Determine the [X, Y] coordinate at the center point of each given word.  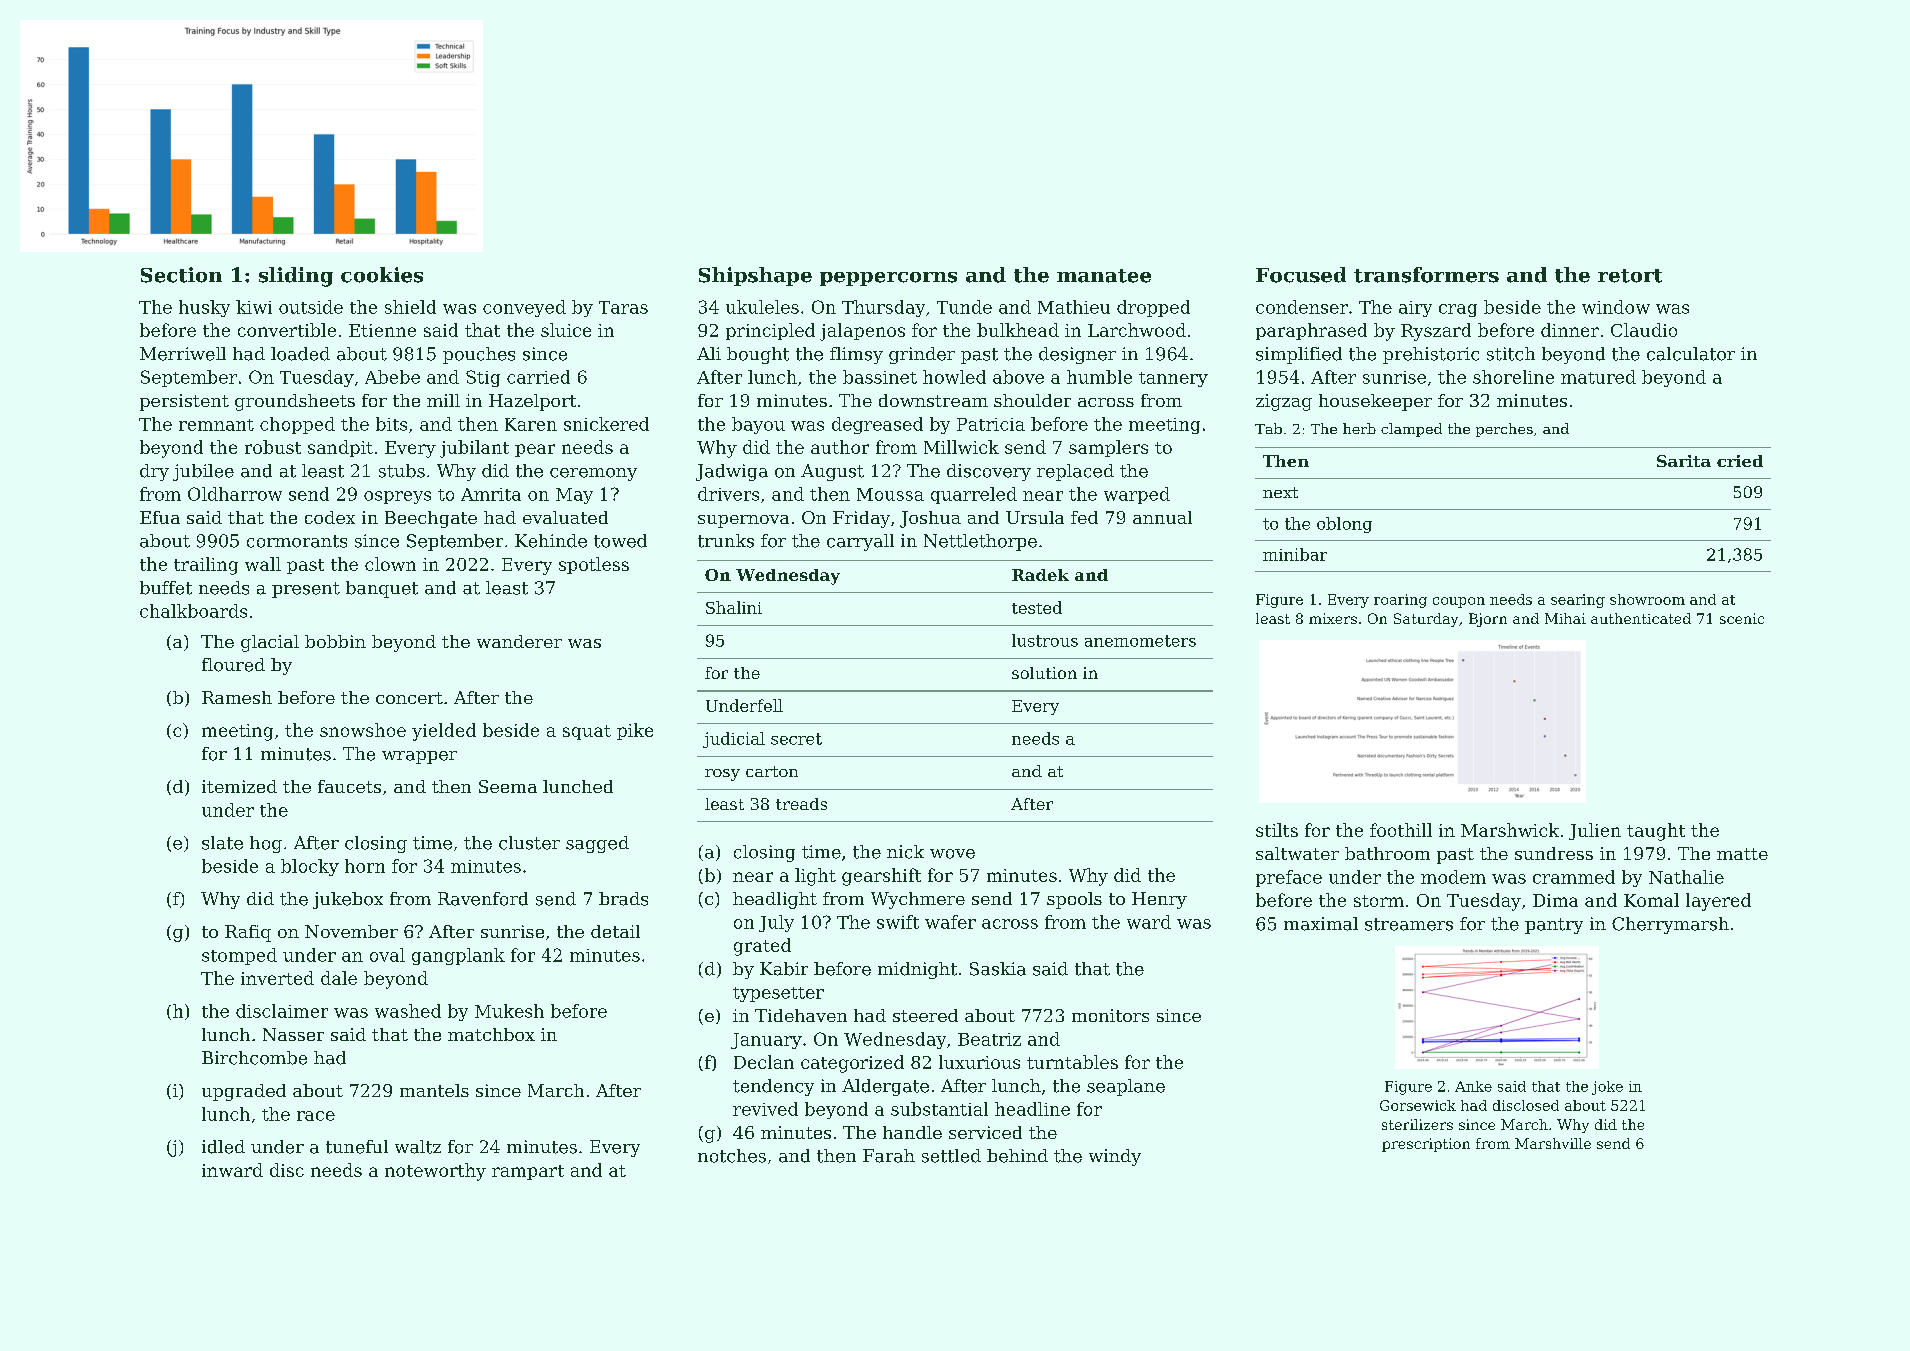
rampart [528, 1172]
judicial [734, 740]
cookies [382, 275]
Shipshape [755, 276]
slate [222, 843]
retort [1630, 276]
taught [1656, 832]
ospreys [397, 497]
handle [912, 1132]
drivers [728, 494]
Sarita [1684, 461]
